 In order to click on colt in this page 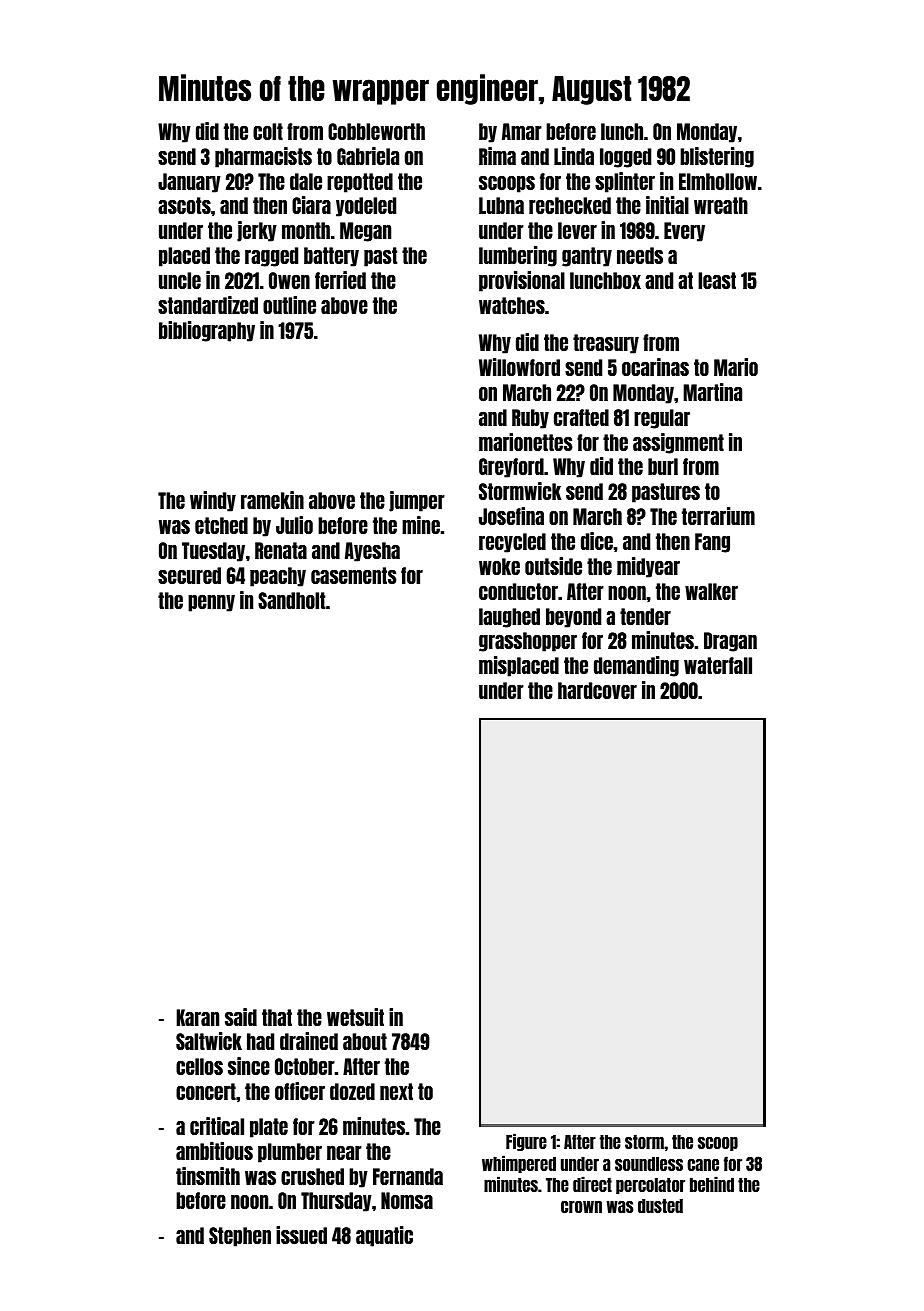, I will do `click(268, 131)`.
